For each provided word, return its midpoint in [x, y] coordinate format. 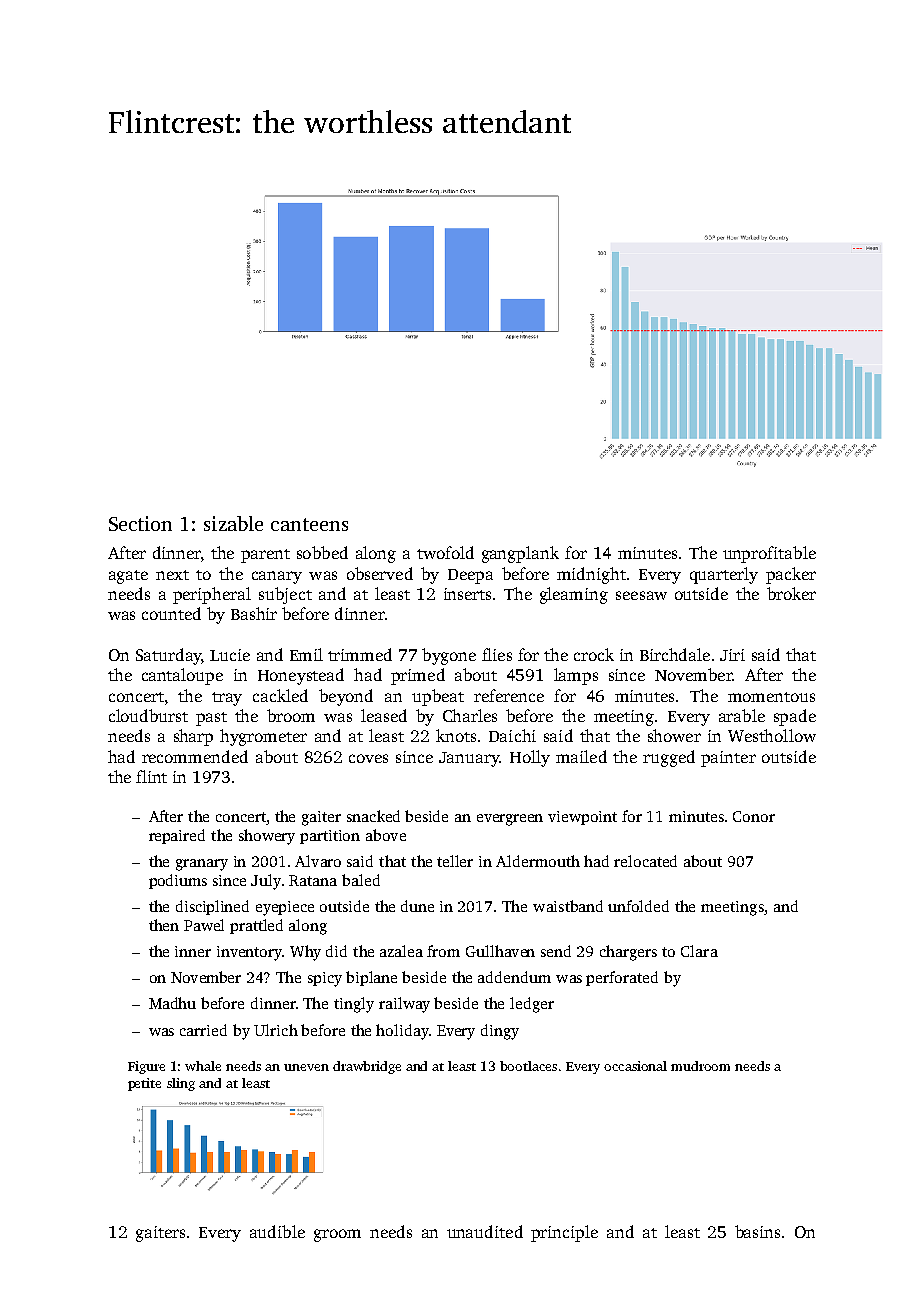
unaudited [485, 1231]
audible [277, 1231]
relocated [645, 861]
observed [380, 573]
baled [361, 880]
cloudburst [148, 715]
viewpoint [582, 818]
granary [202, 865]
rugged [669, 758]
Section [140, 523]
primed [418, 676]
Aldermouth [538, 861]
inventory [249, 953]
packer [791, 575]
